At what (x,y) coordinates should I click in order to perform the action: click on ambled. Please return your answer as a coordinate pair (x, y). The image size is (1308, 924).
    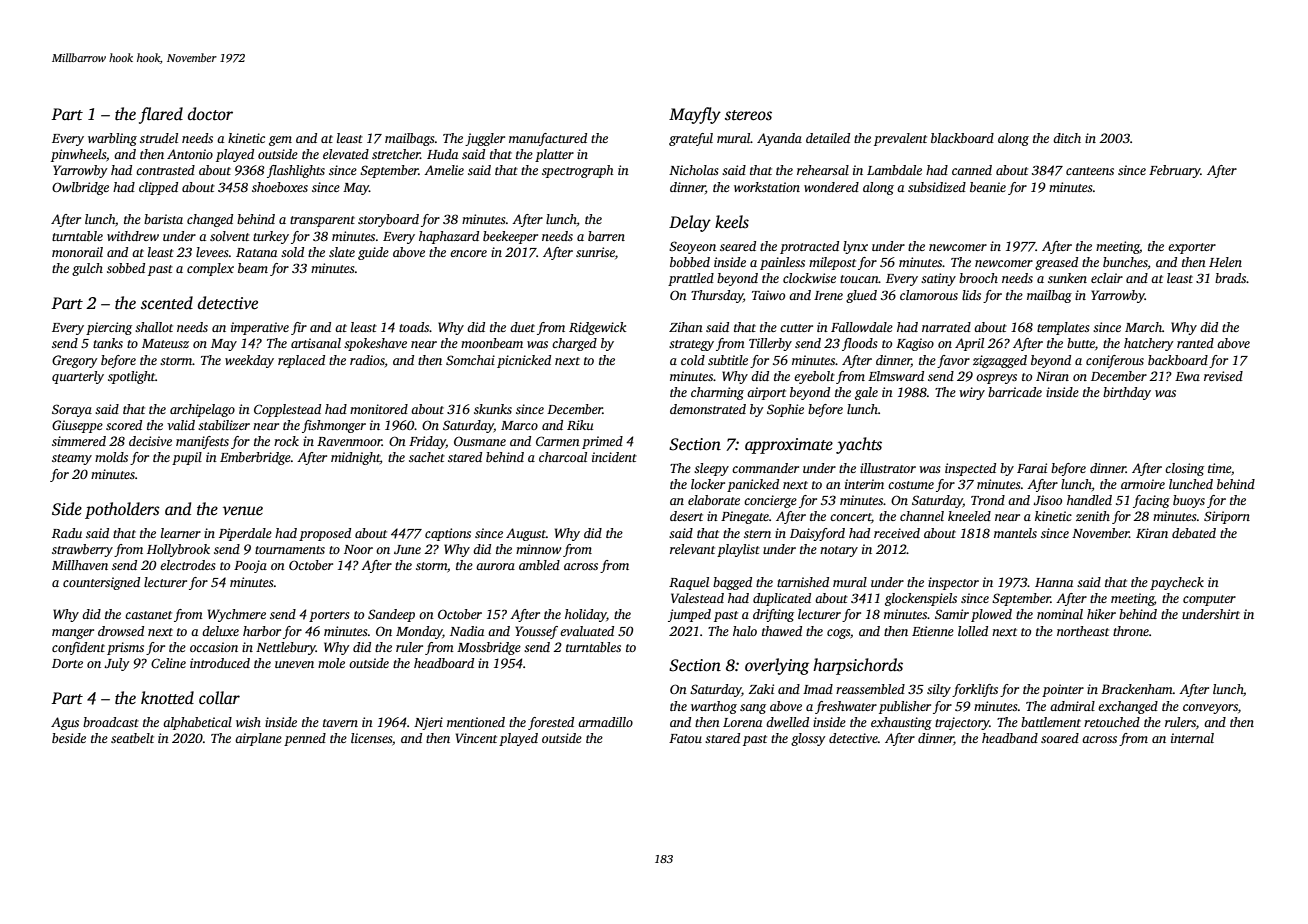
    Looking at the image, I should click on (539, 565).
